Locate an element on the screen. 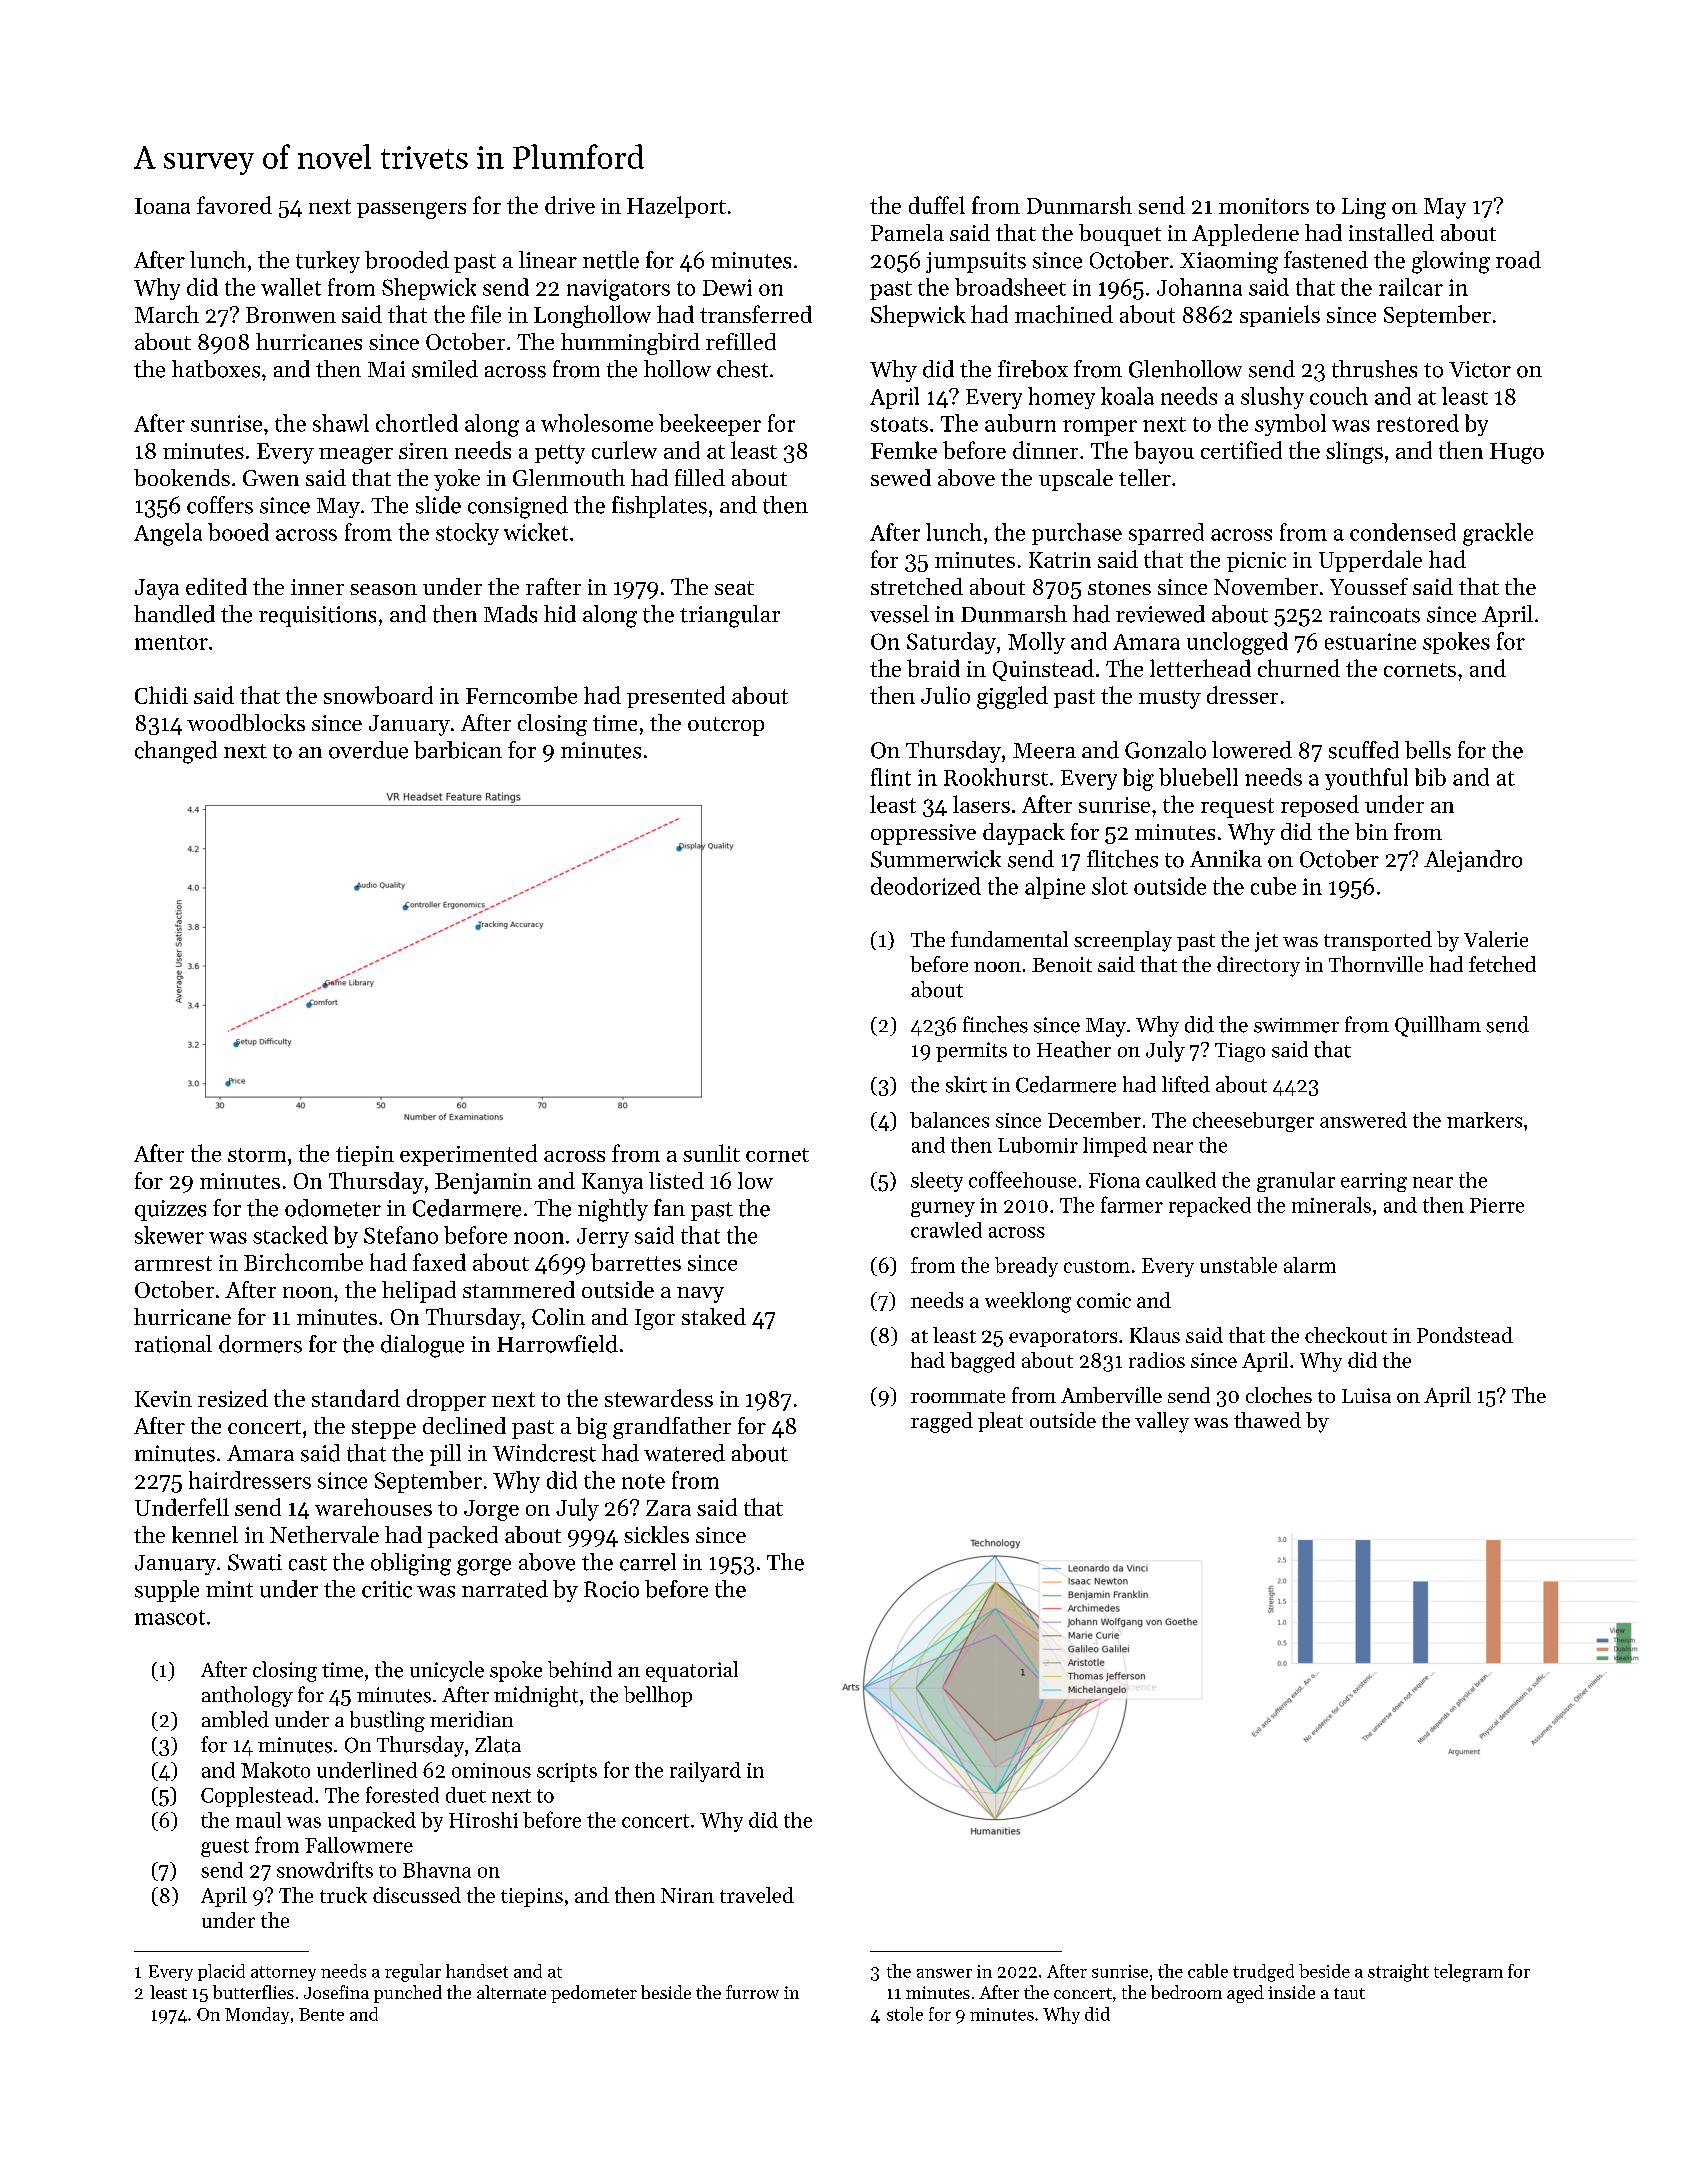 Image resolution: width=1683 pixels, height=2178 pixels. bib is located at coordinates (1430, 777).
